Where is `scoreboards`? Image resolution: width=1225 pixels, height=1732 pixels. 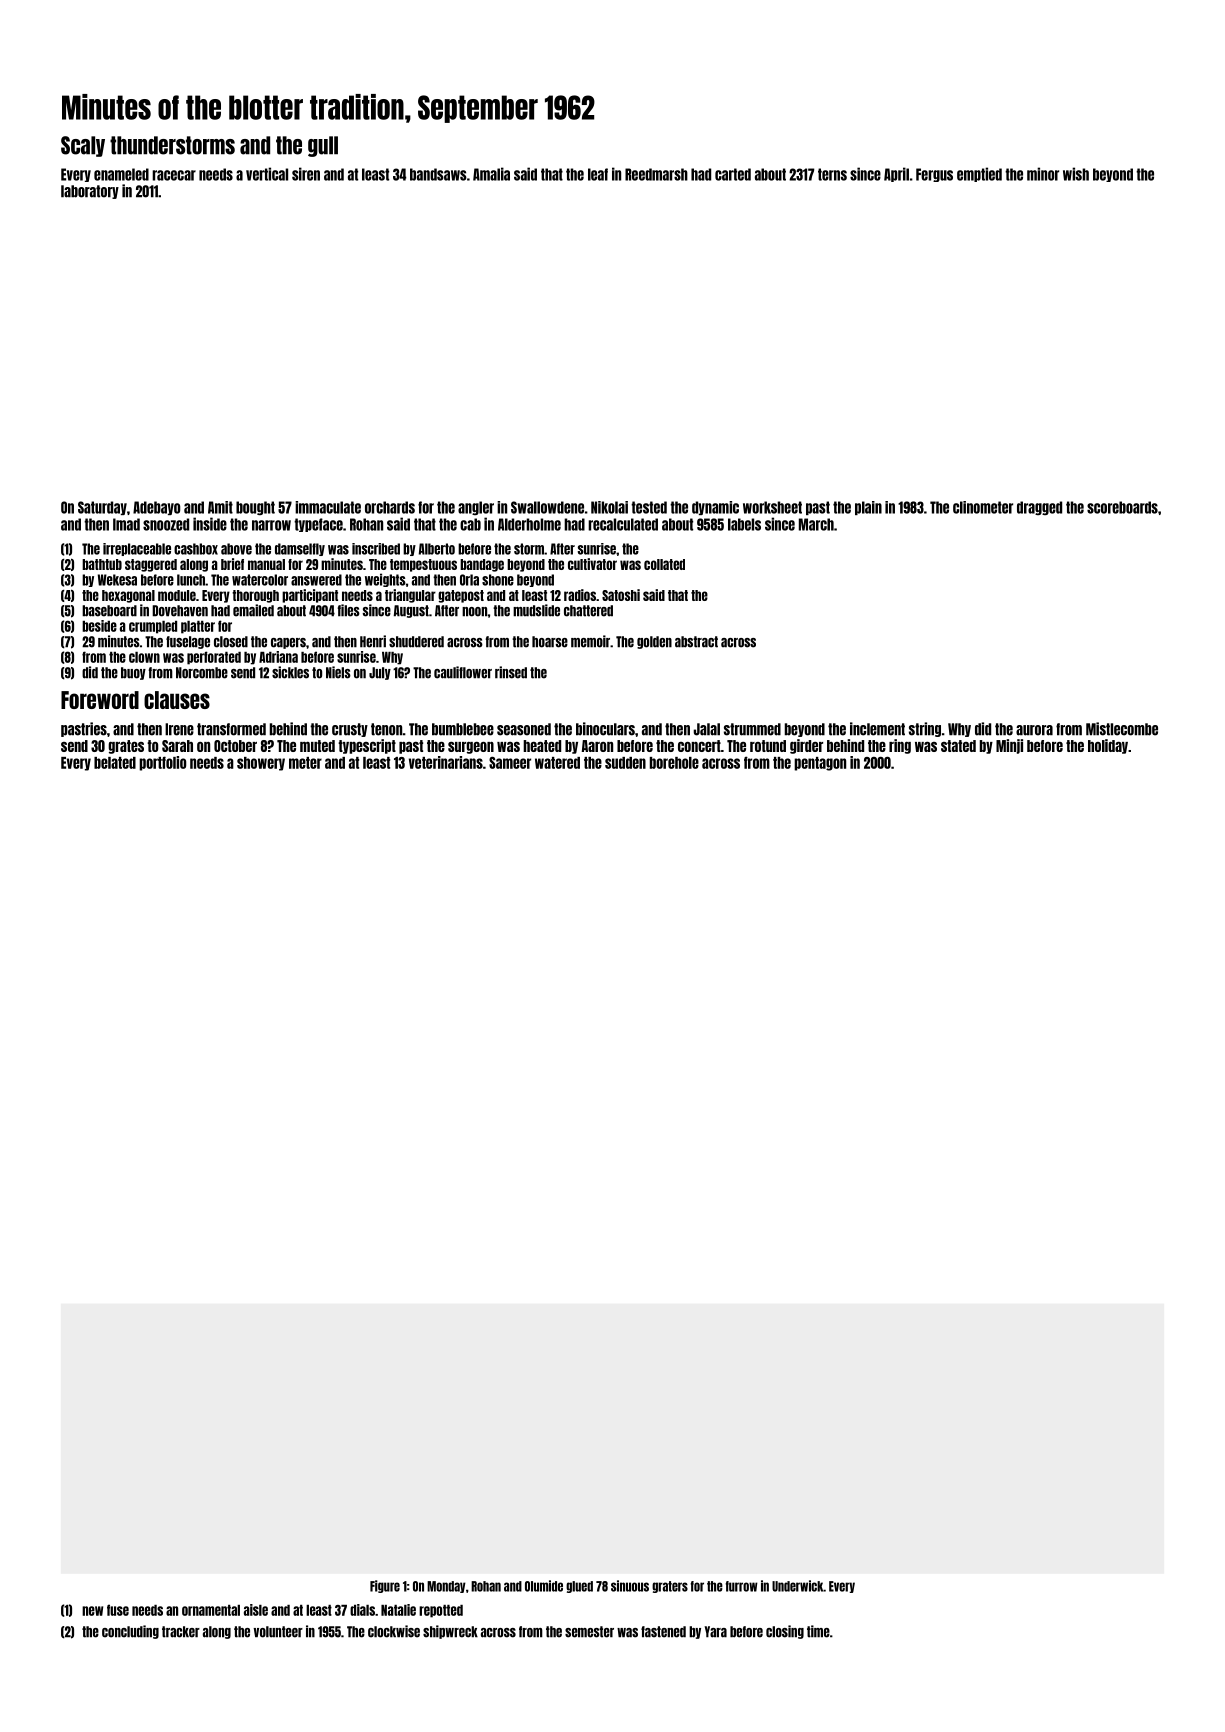
scoreboards is located at coordinates (1122, 507).
